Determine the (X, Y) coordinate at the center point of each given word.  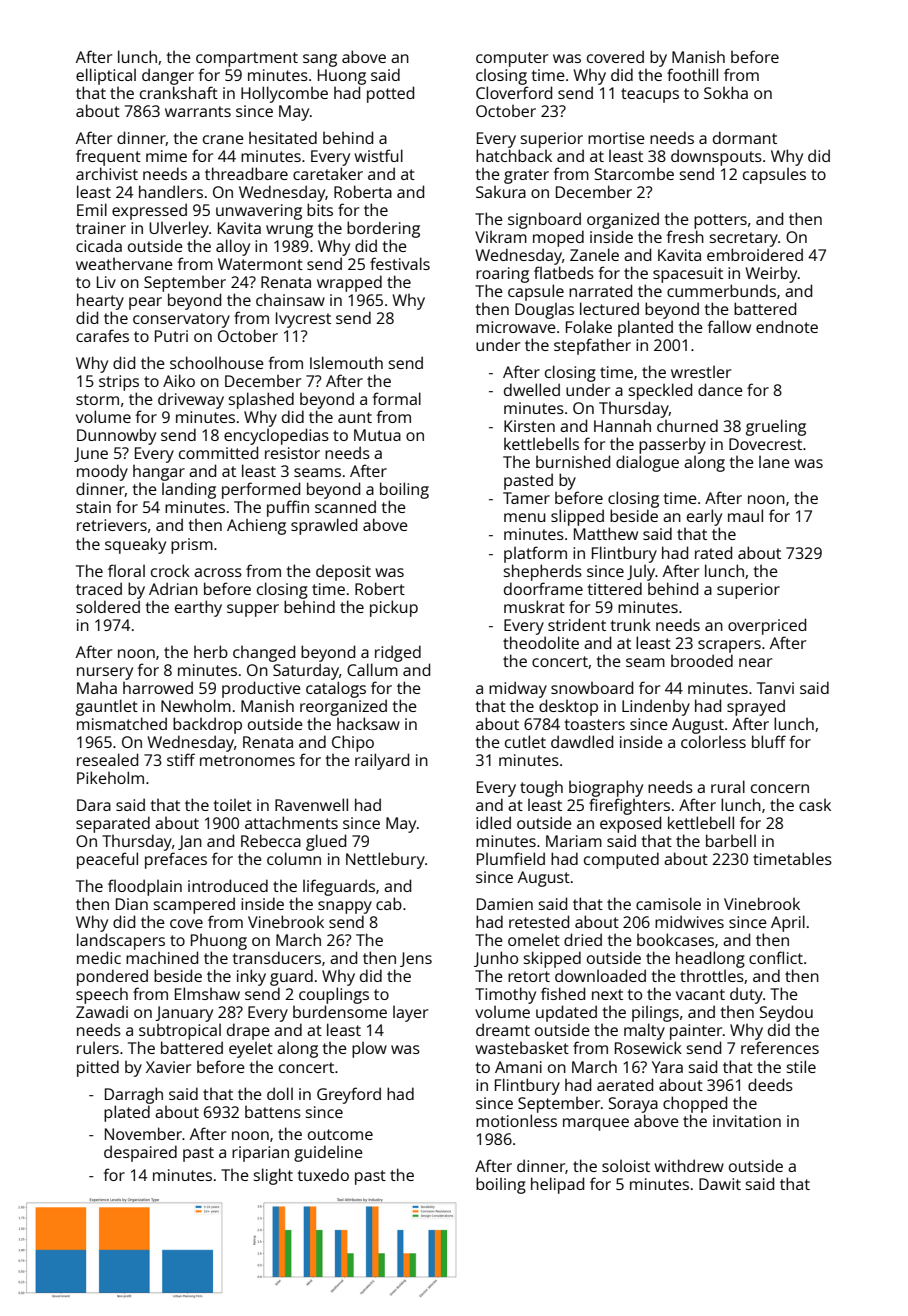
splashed (261, 400)
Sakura (501, 192)
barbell (731, 840)
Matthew (606, 533)
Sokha (726, 92)
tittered (614, 588)
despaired (140, 1153)
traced (99, 588)
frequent (108, 157)
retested (539, 921)
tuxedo (323, 1174)
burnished (573, 461)
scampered (194, 905)
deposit (343, 572)
